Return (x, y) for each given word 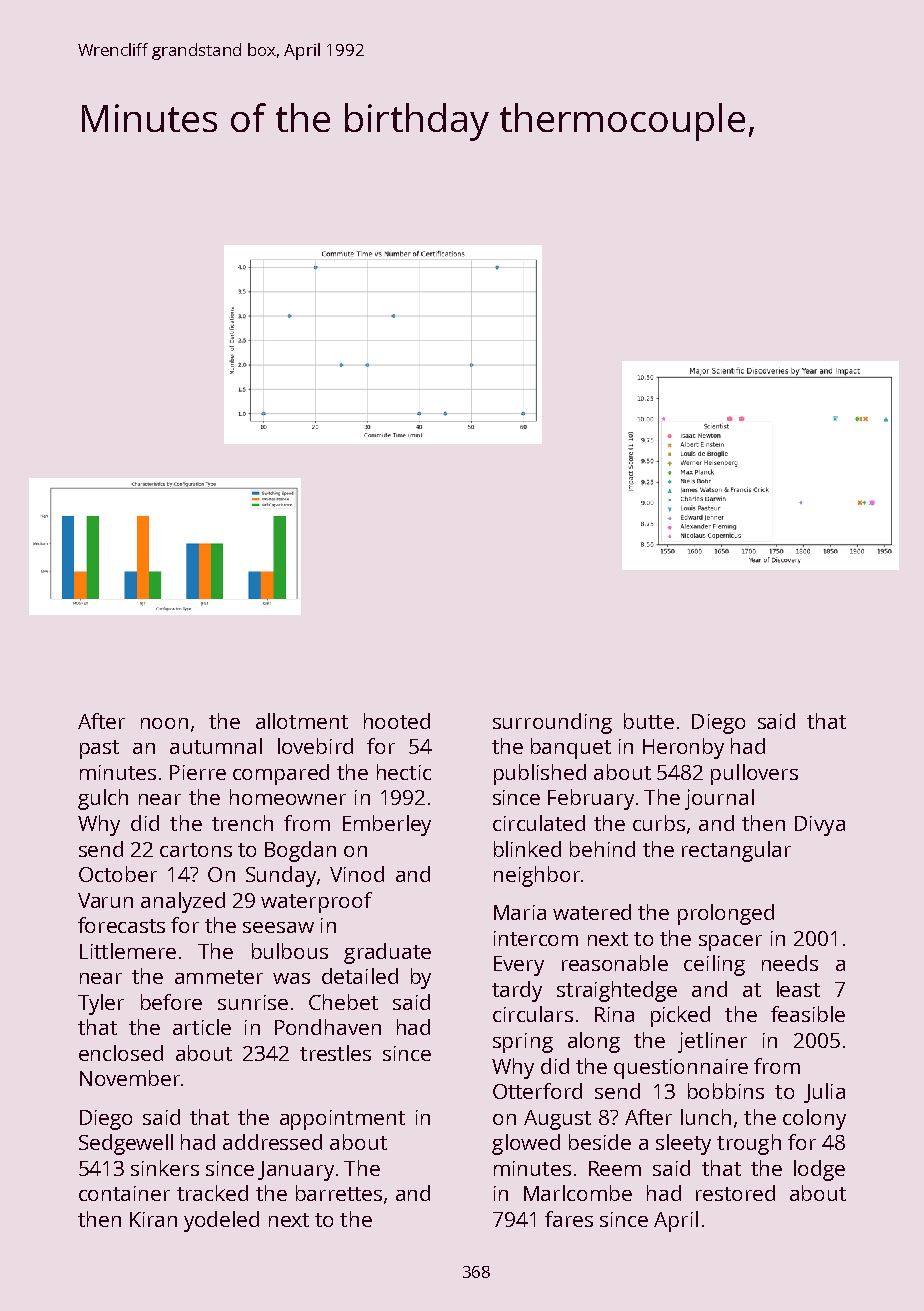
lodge (819, 1170)
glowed (526, 1144)
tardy (517, 991)
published (540, 774)
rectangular (736, 851)
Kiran (153, 1219)
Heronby (683, 748)
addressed (272, 1142)
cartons (196, 850)
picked (680, 1016)
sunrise (253, 1002)
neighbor (537, 876)
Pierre (198, 772)
